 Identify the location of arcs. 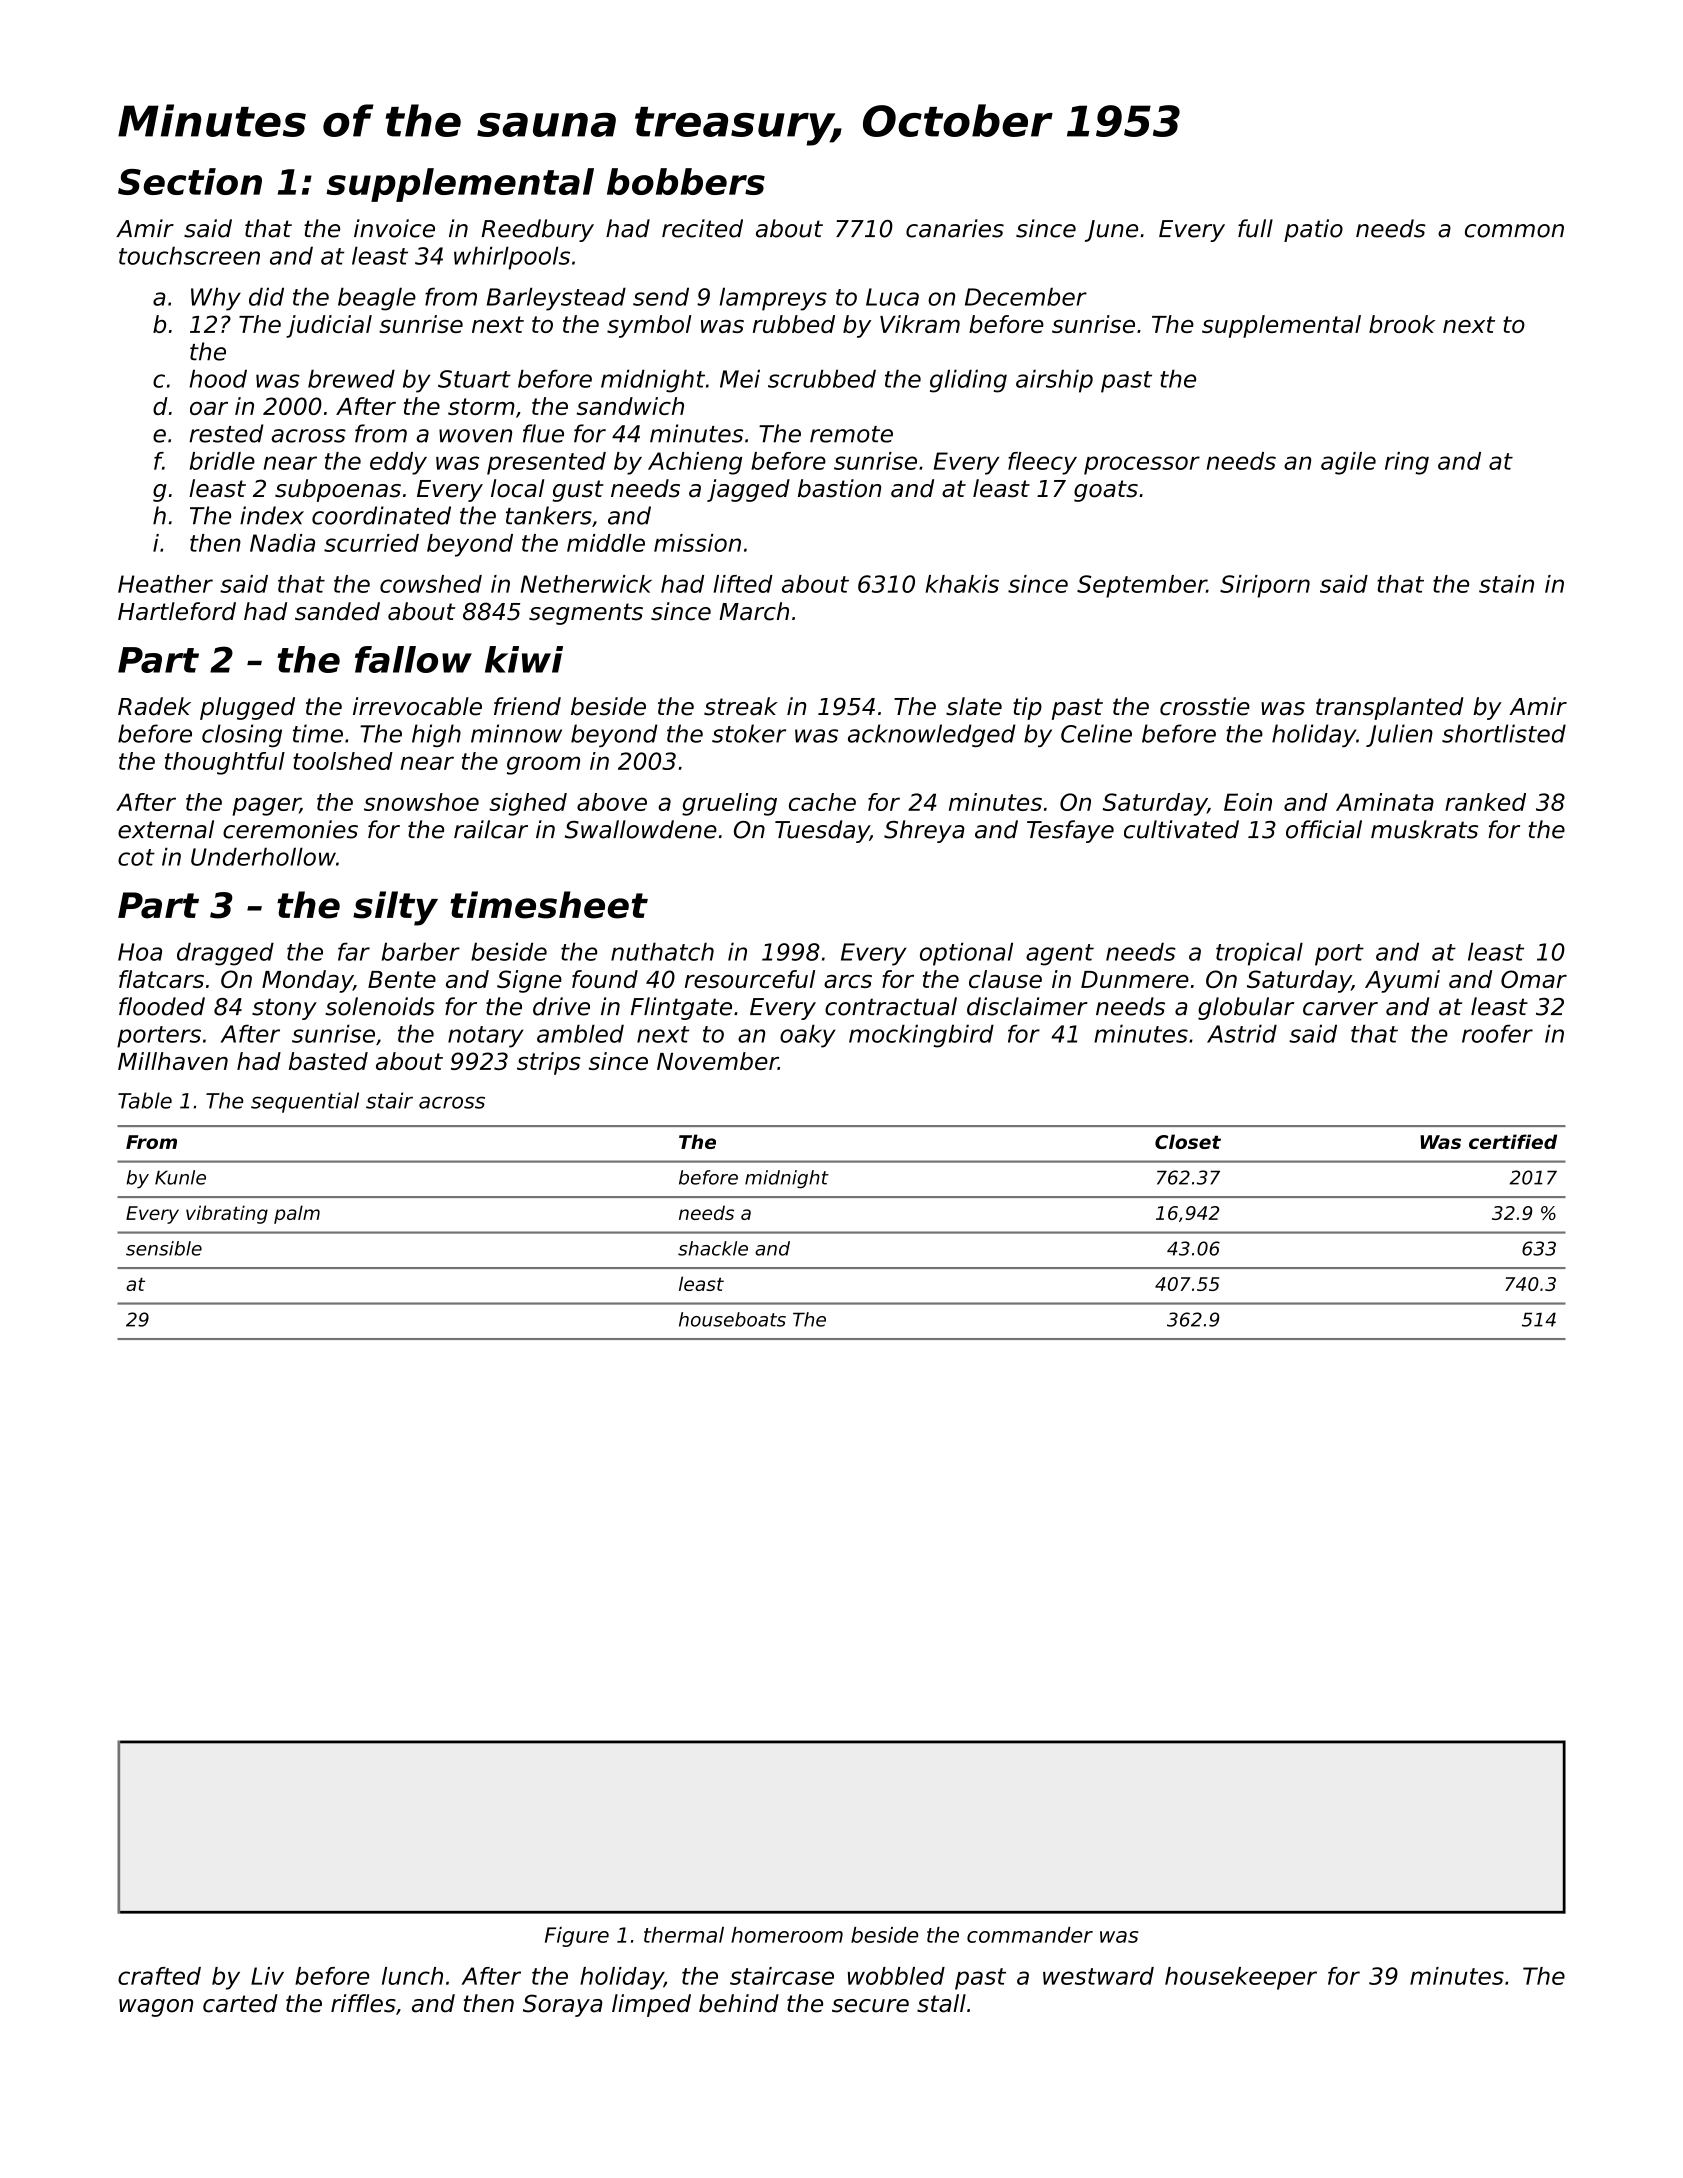
(848, 981).
